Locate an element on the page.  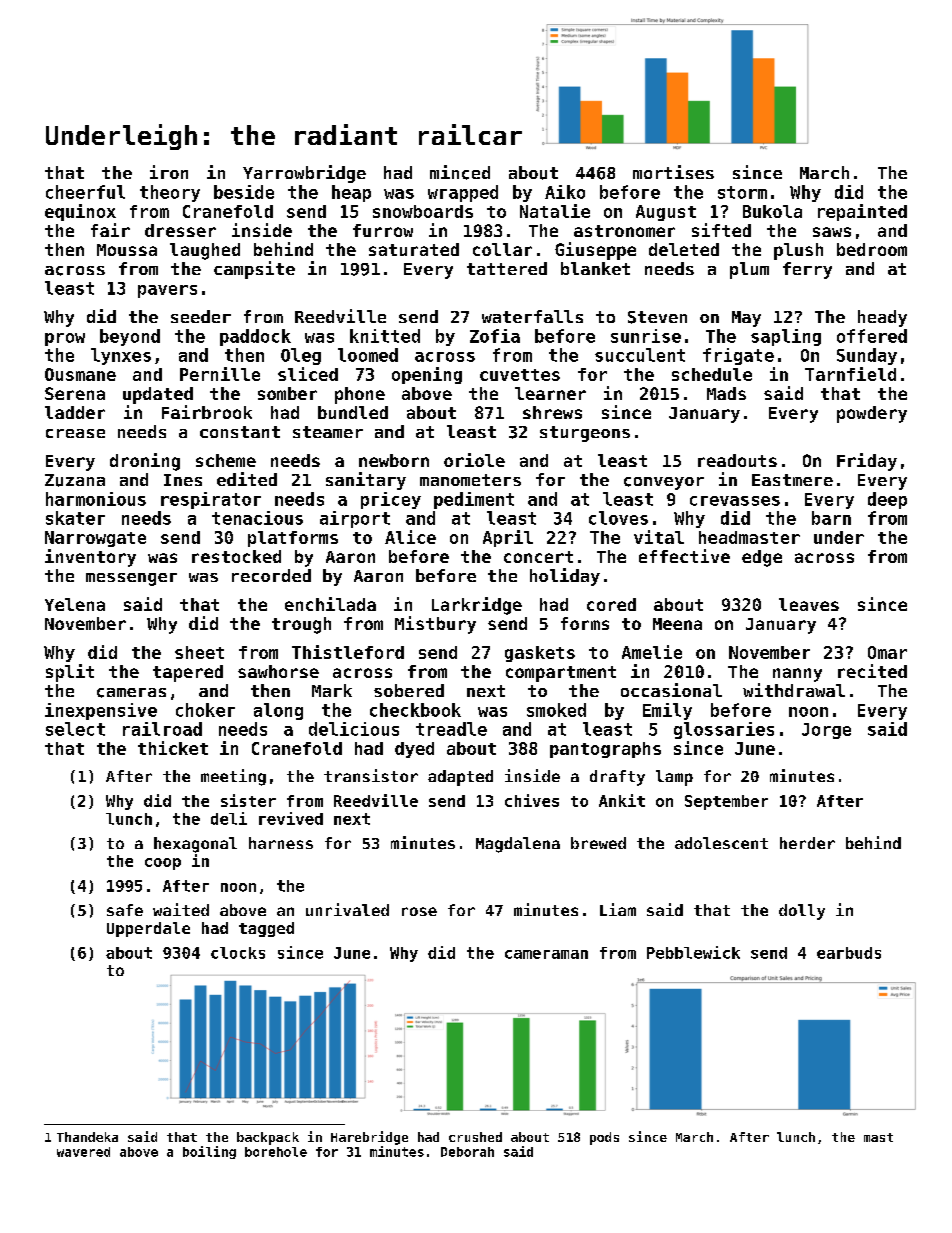
Liam is located at coordinates (618, 909).
